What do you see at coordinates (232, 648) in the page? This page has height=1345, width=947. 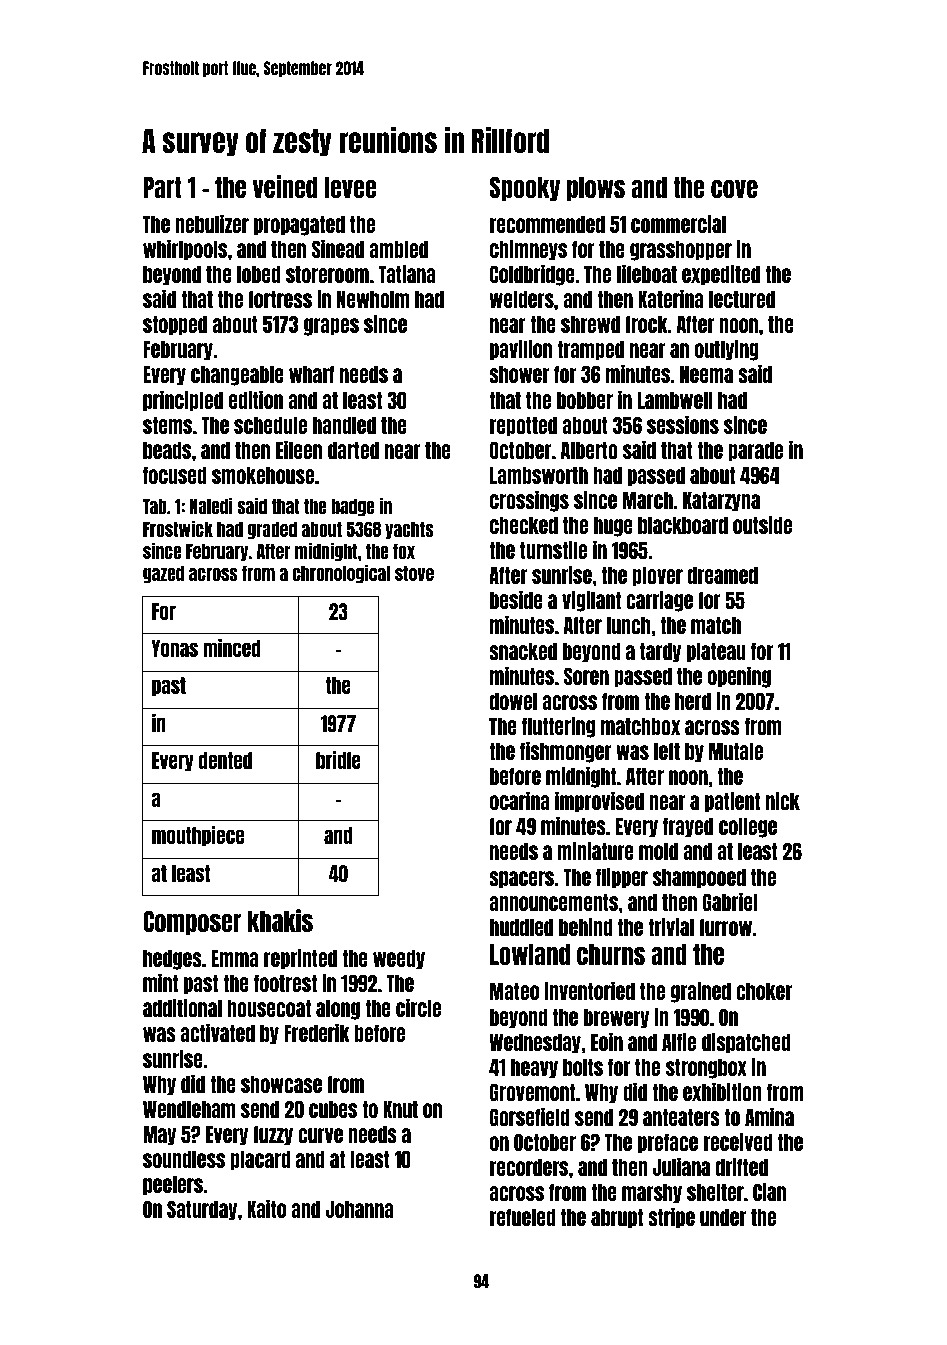 I see `minced` at bounding box center [232, 648].
